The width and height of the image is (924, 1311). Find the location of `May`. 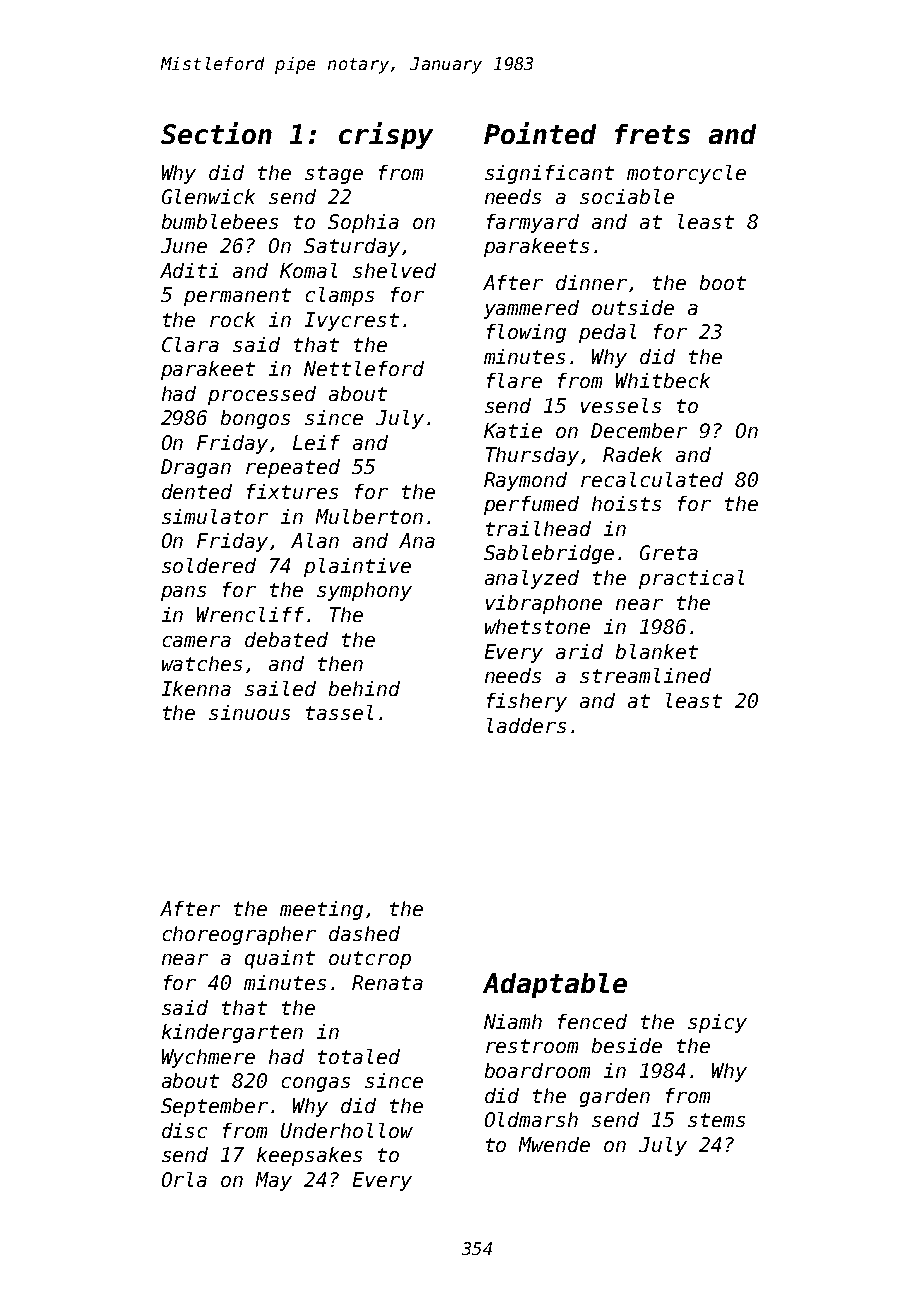

May is located at coordinates (274, 1181).
